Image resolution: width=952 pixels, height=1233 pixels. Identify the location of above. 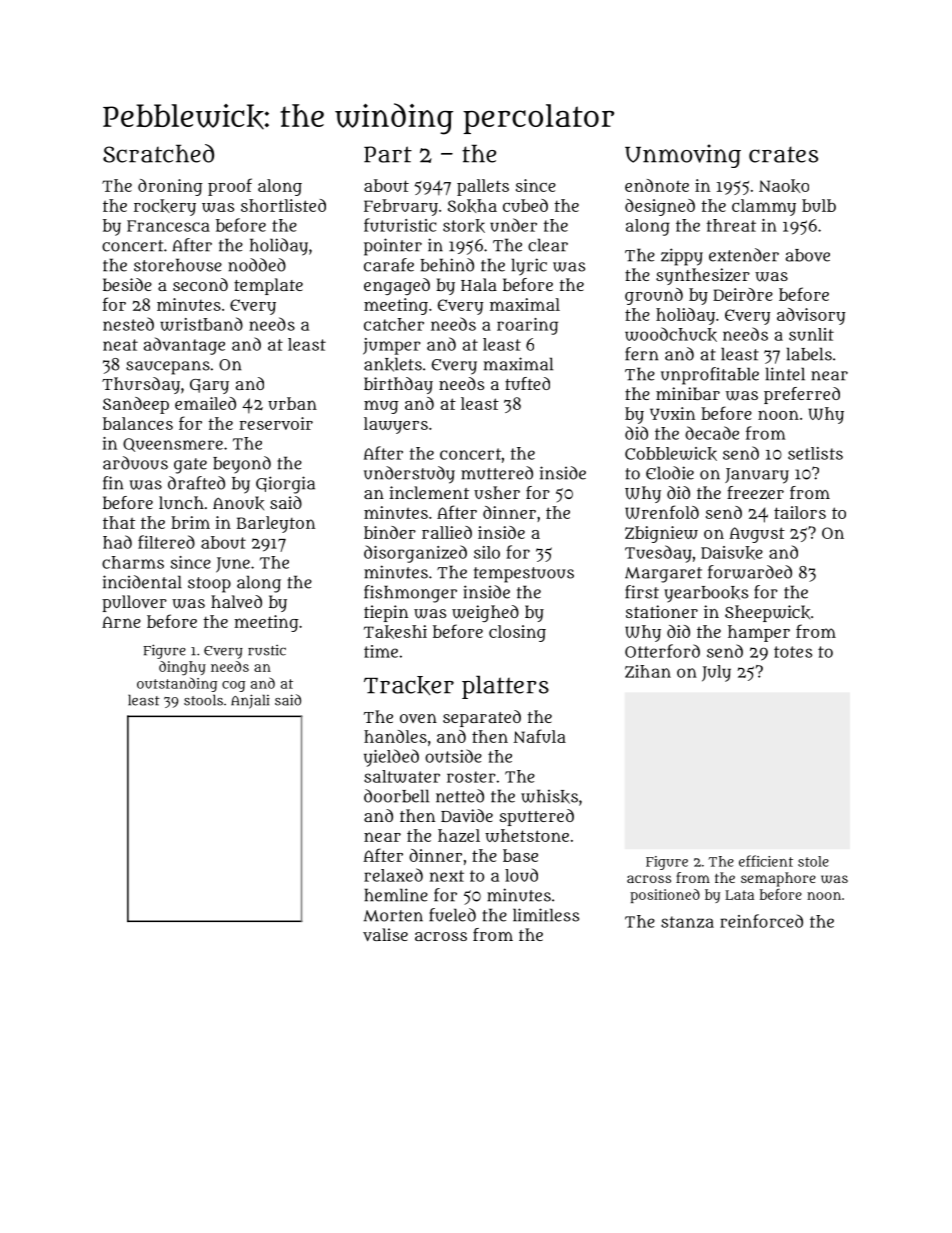
(808, 255).
